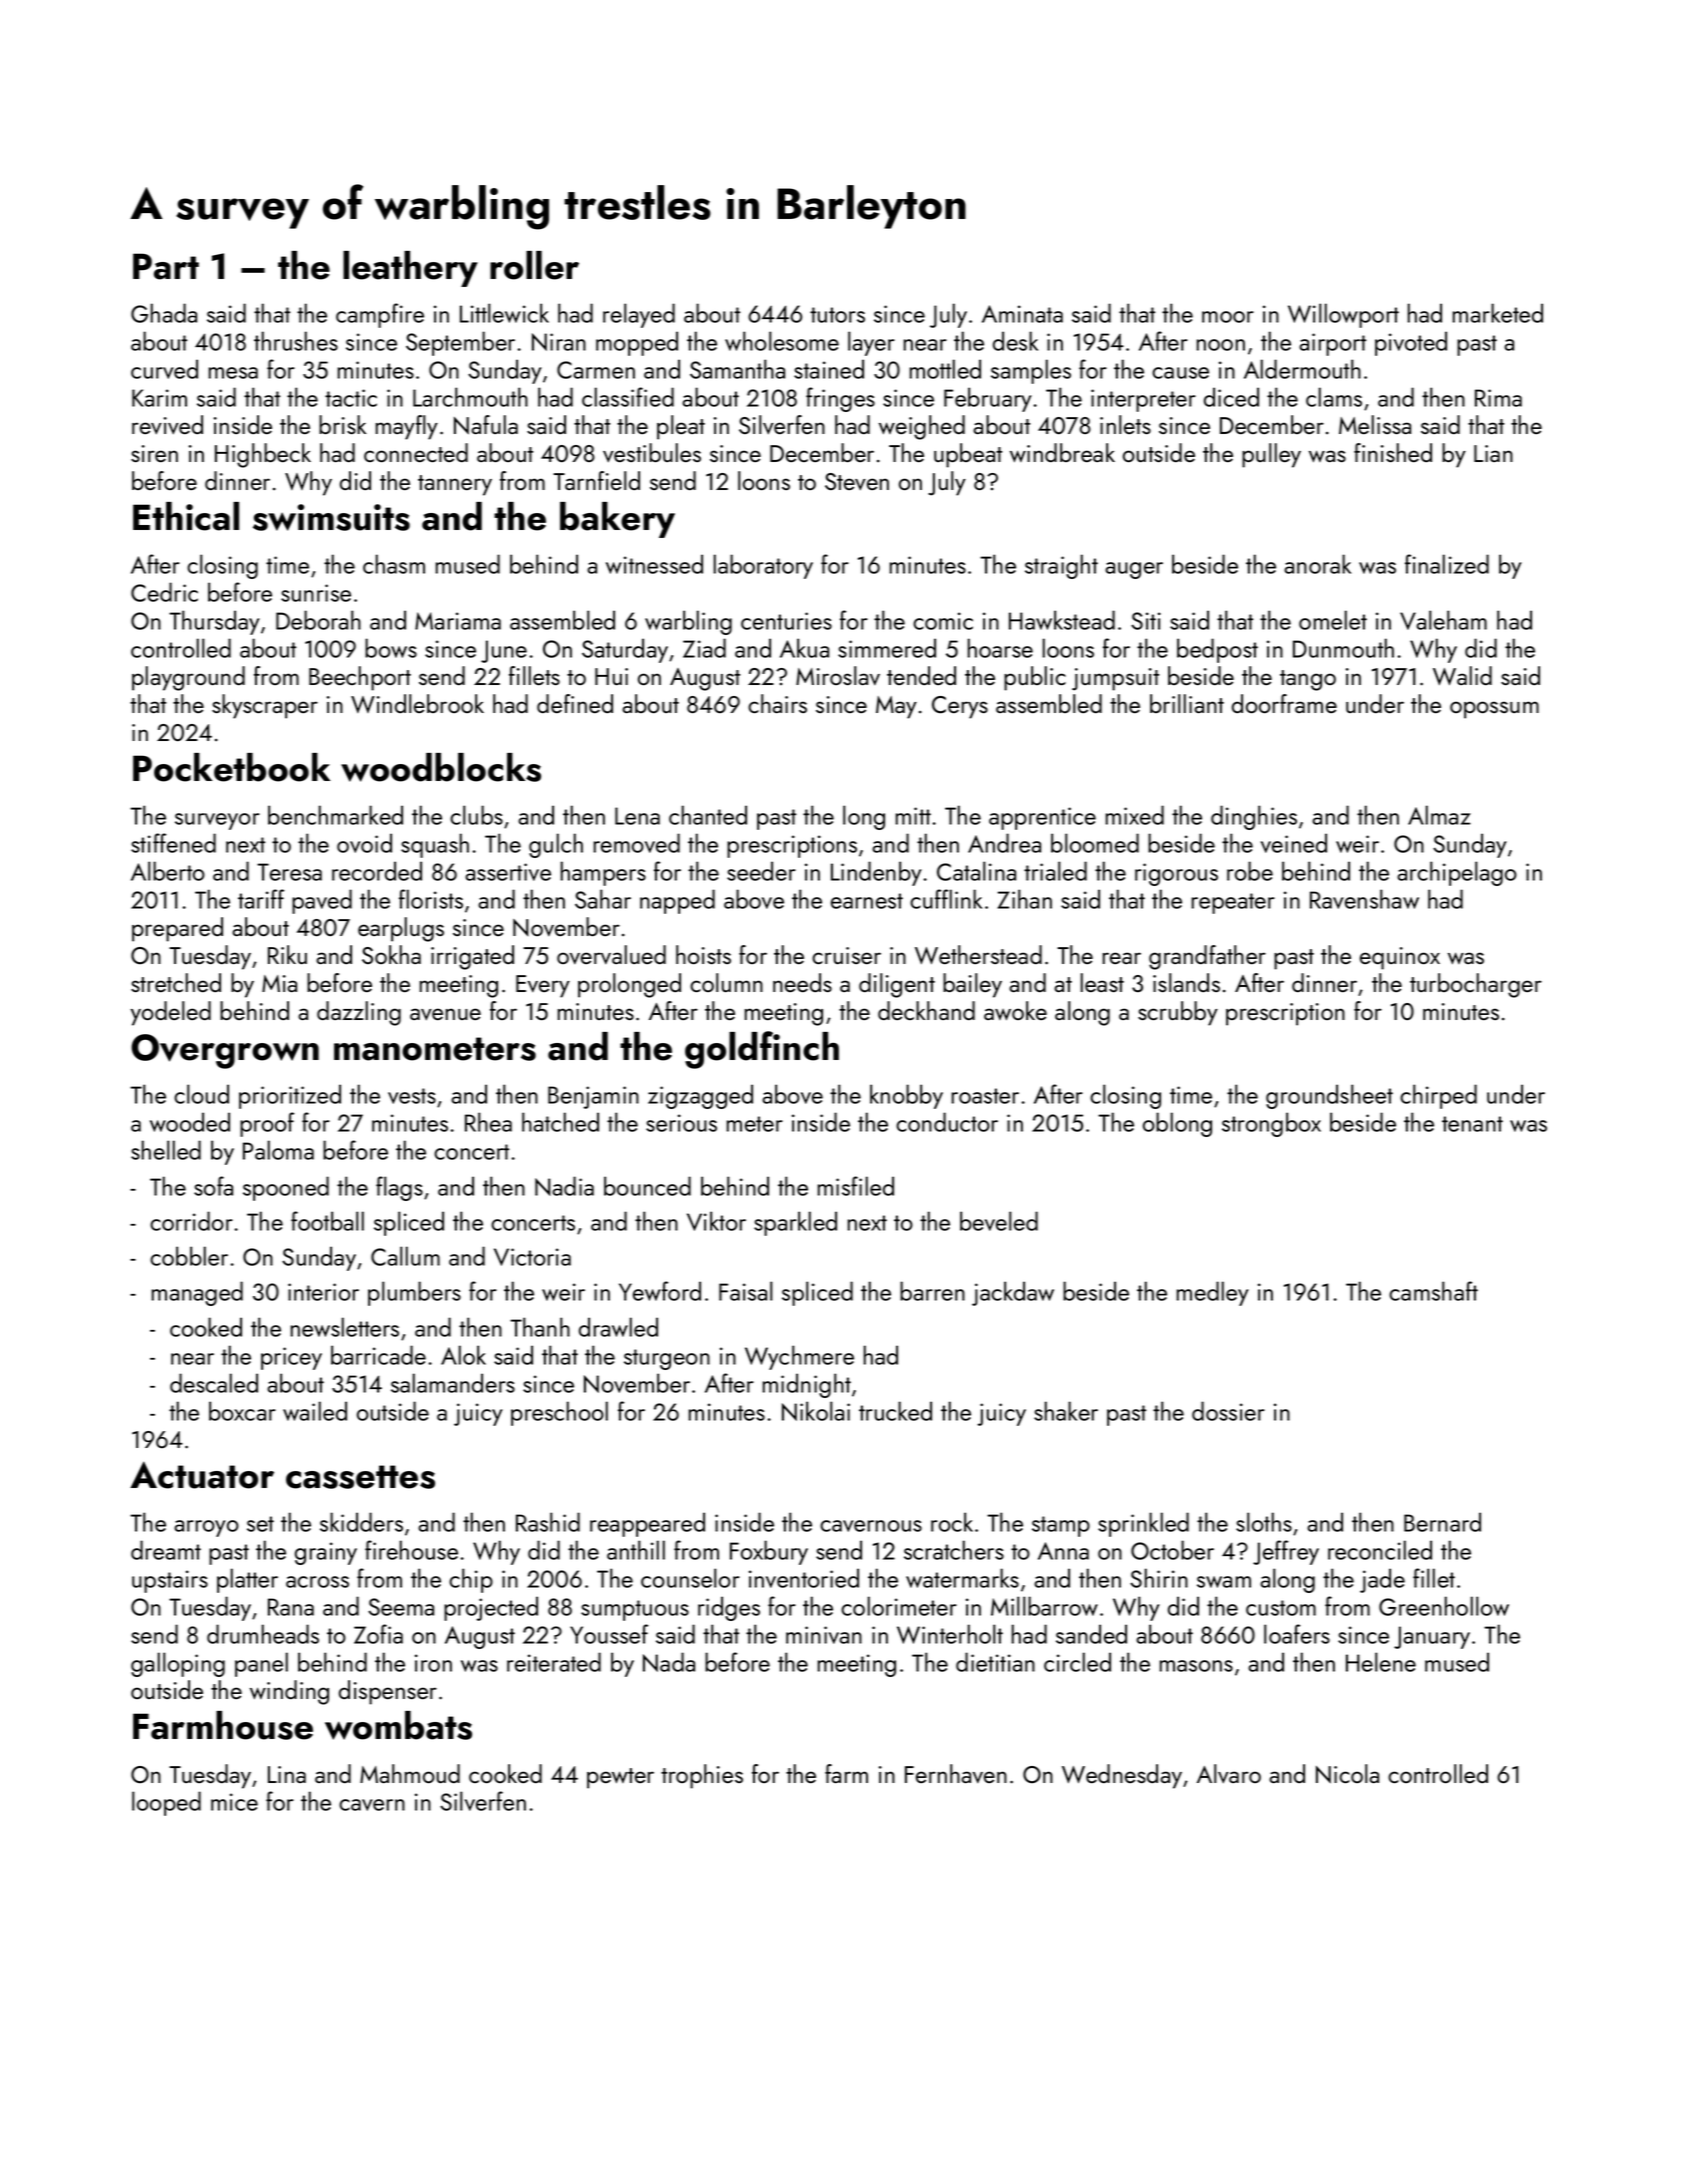  Describe the element at coordinates (593, 1097) in the document. I see `Benjamin` at that location.
